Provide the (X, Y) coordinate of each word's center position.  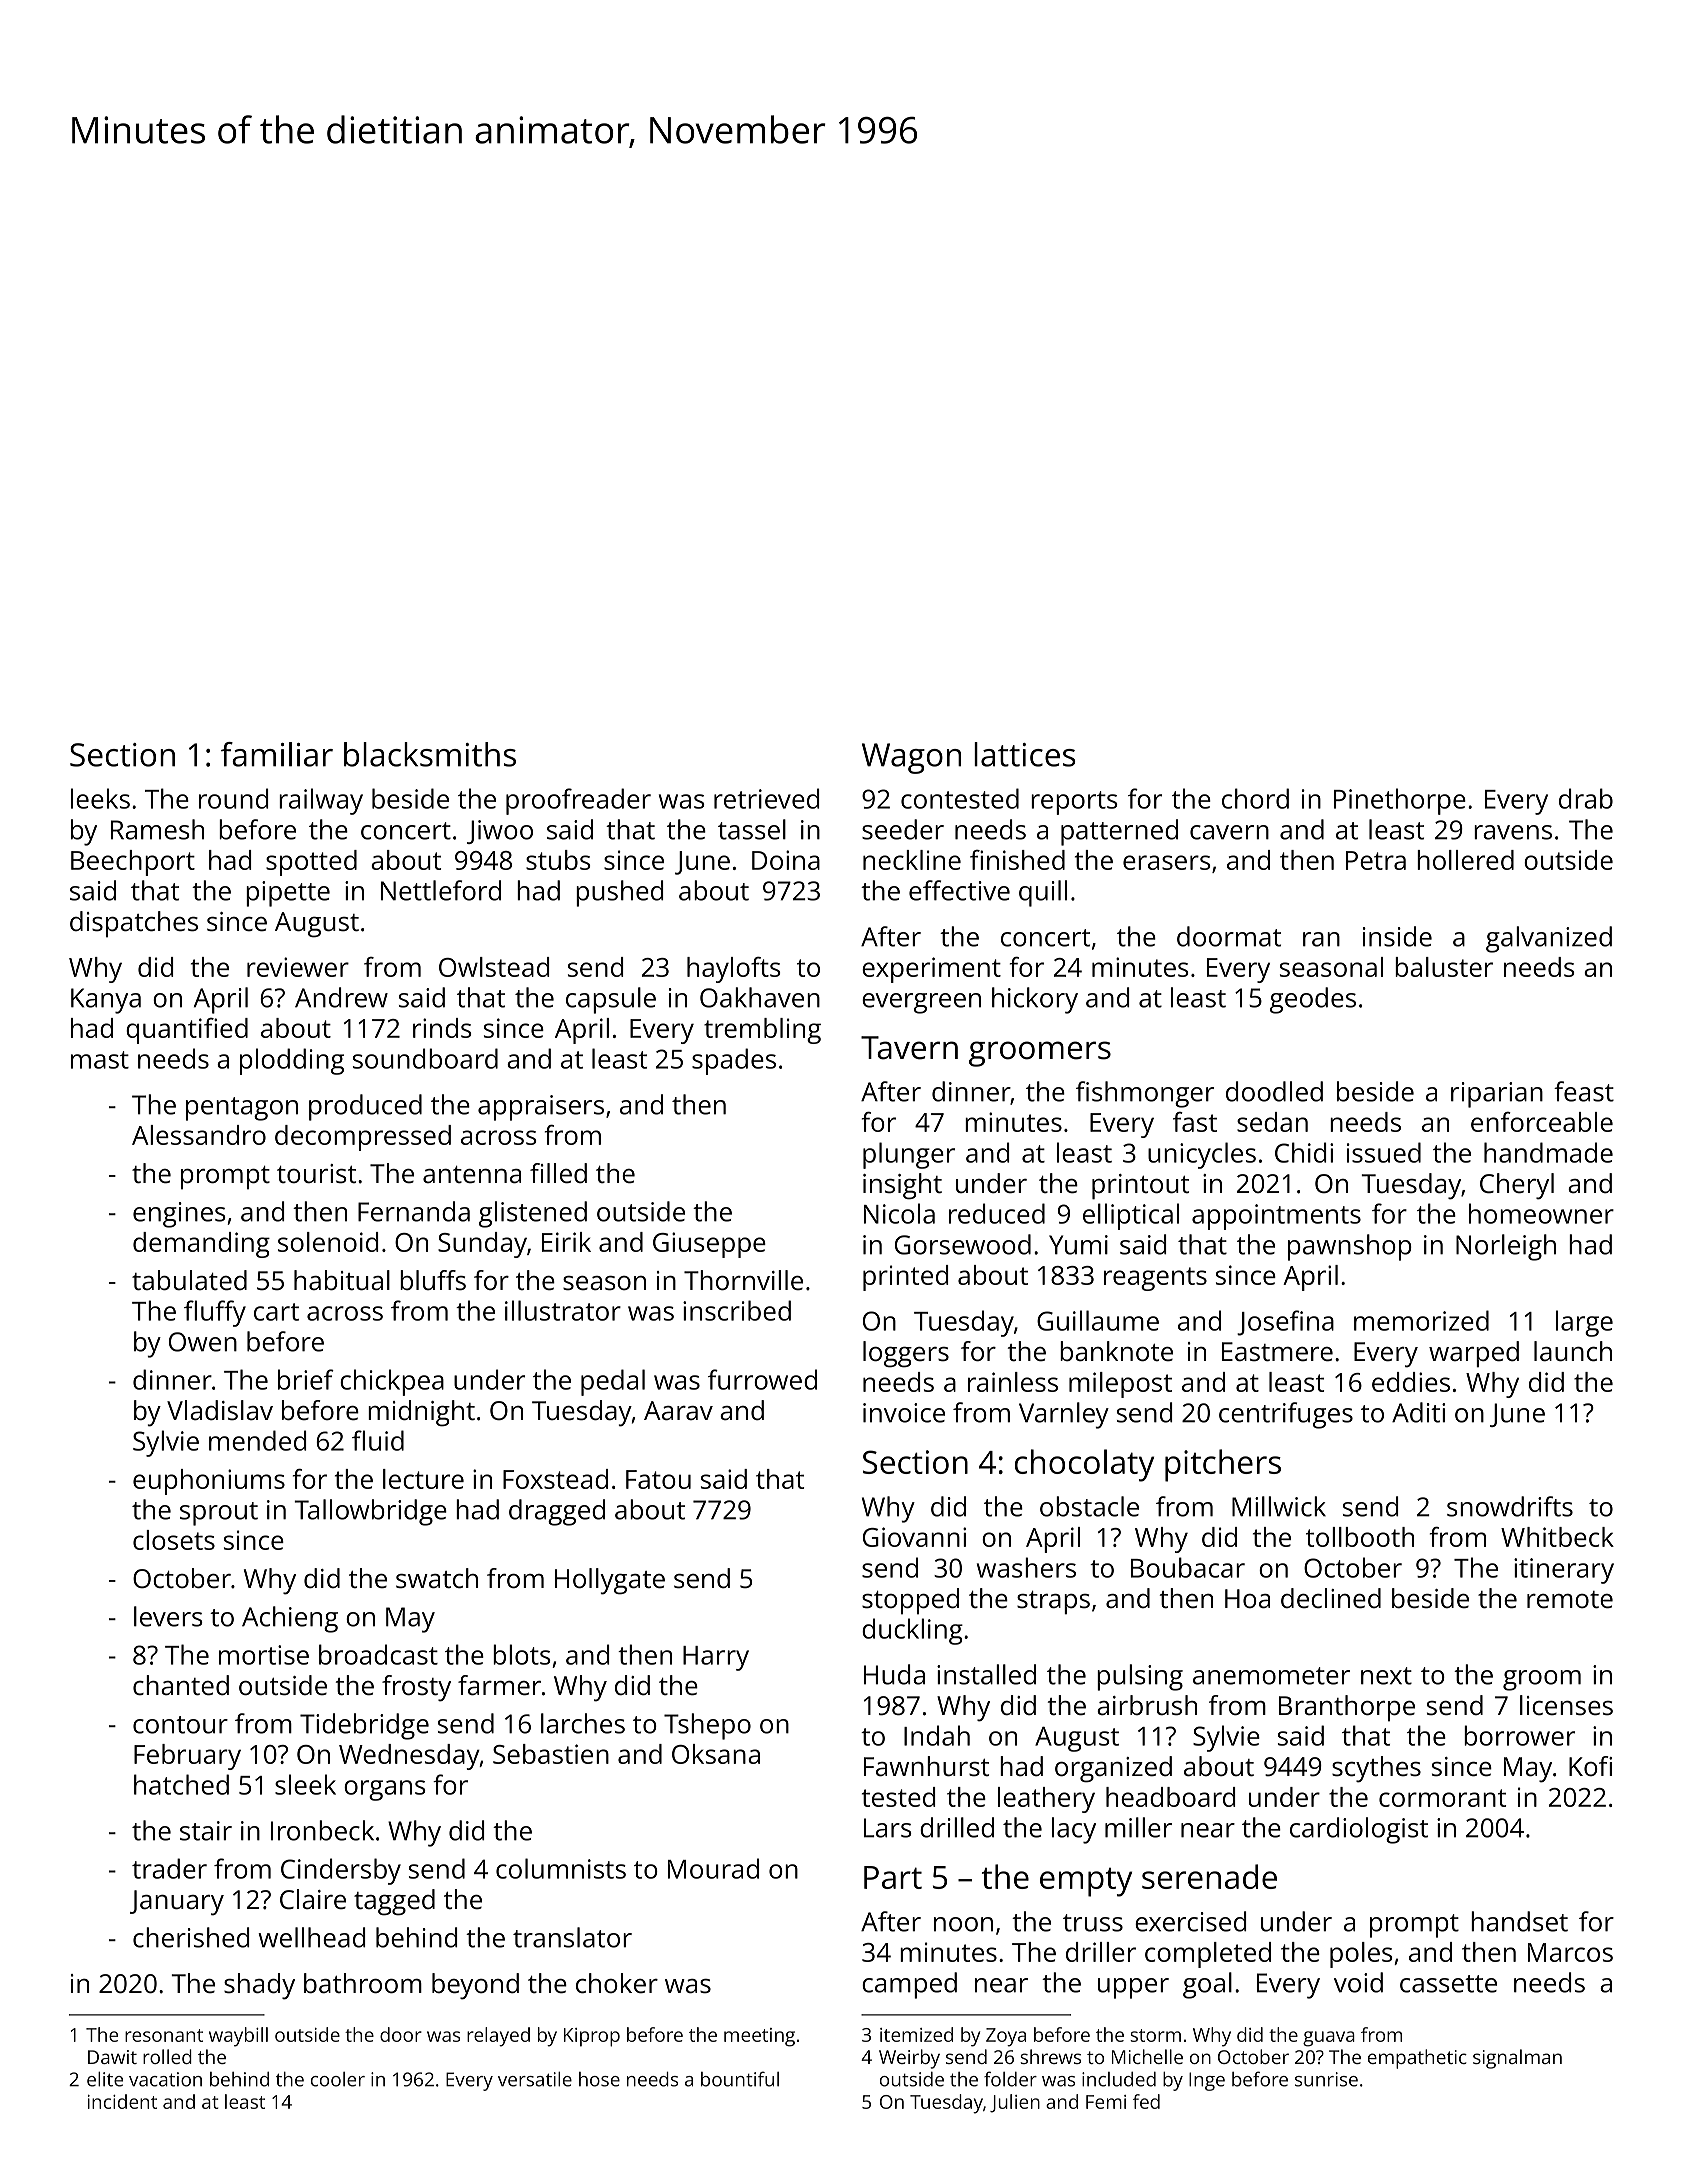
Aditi (1418, 1412)
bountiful (740, 2079)
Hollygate (610, 1581)
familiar (277, 754)
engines (179, 1215)
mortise (264, 1655)
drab (1586, 798)
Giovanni (914, 1537)
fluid (378, 1440)
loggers (906, 1354)
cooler (338, 2079)
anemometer (1271, 1676)
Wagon (911, 758)
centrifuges (1286, 1415)
